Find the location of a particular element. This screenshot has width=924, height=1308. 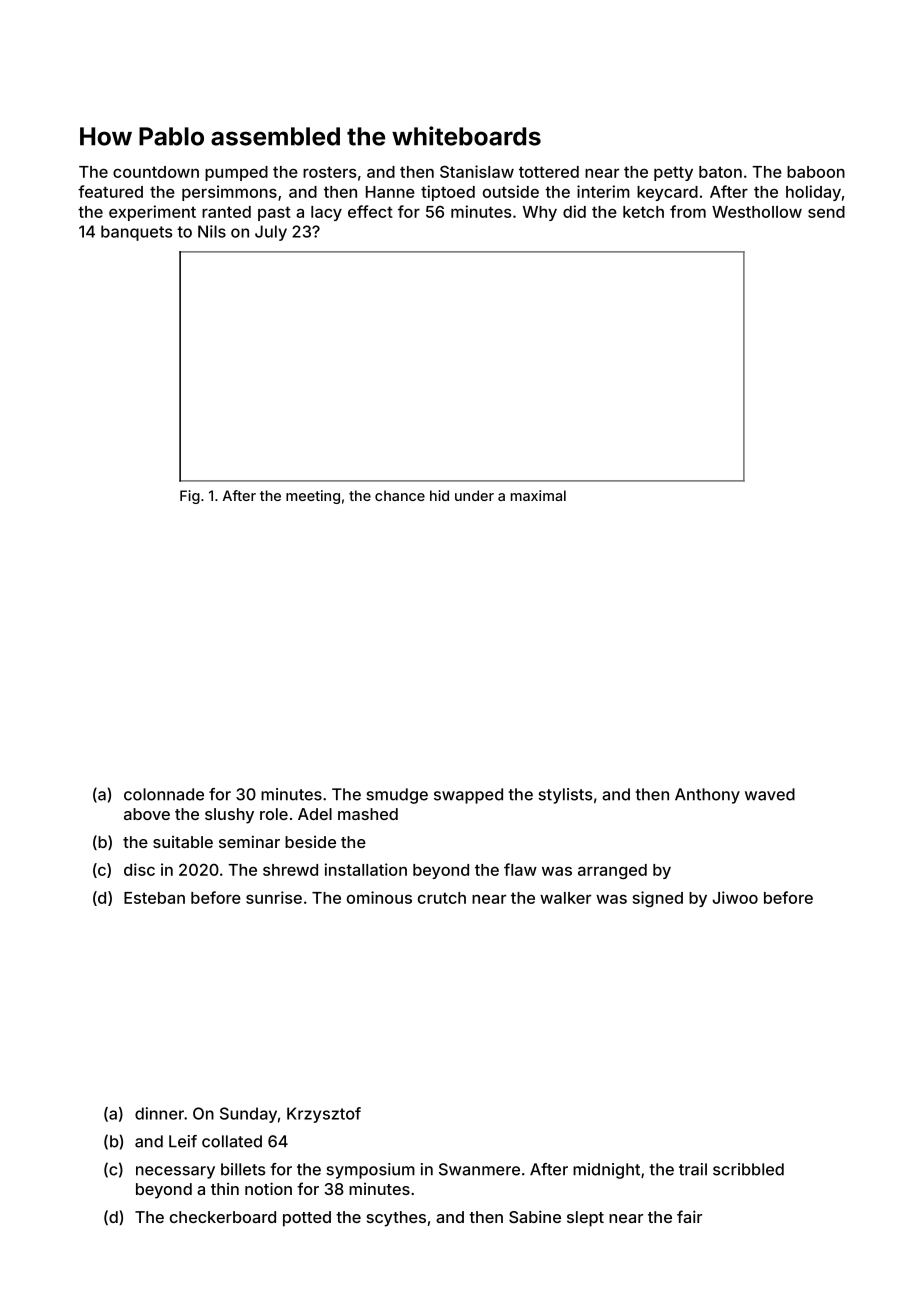

billets is located at coordinates (243, 1169).
